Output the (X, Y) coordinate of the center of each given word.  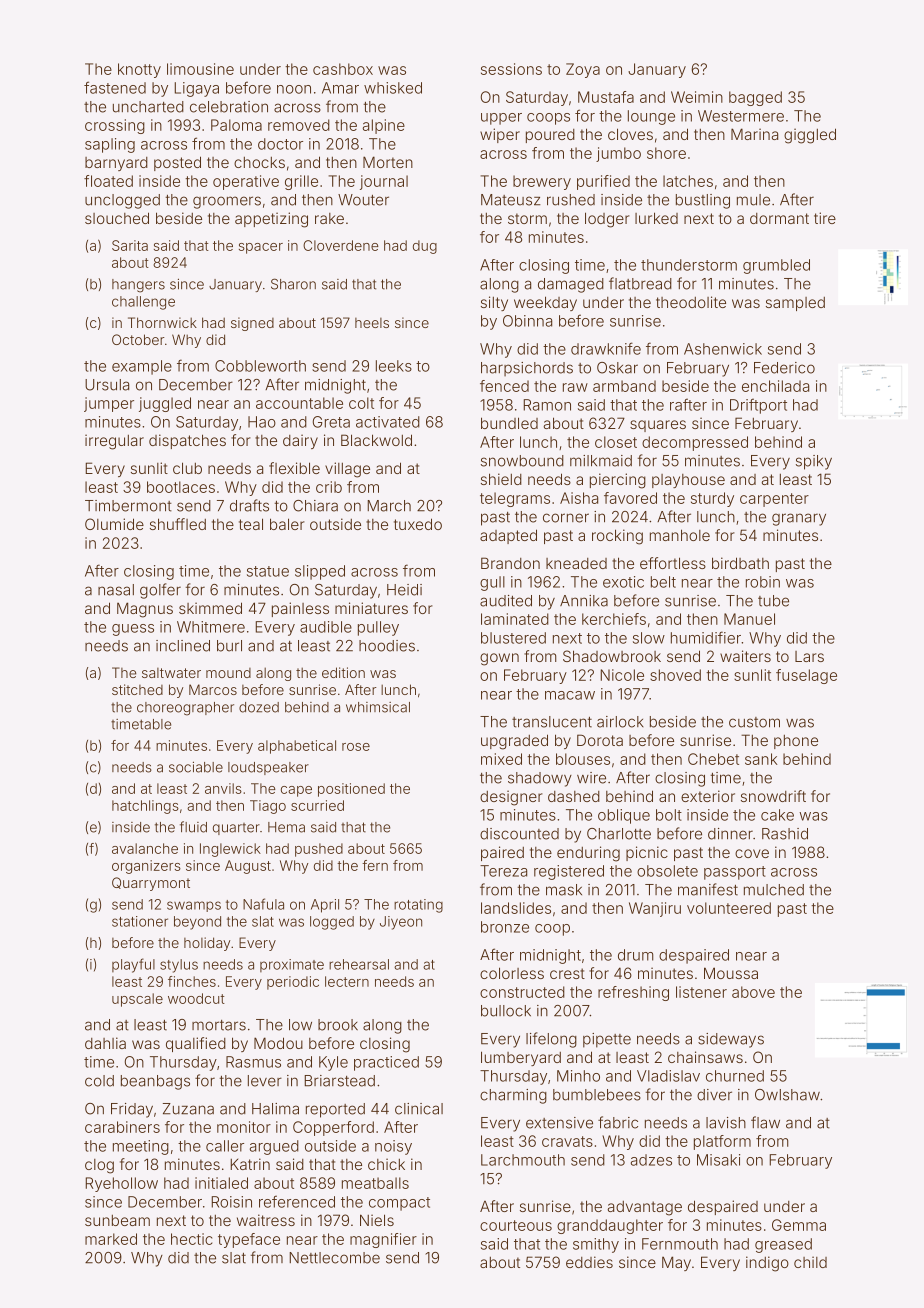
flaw (765, 1122)
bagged (755, 98)
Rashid (785, 834)
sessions (511, 69)
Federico (784, 368)
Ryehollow (121, 1184)
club (187, 468)
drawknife (606, 348)
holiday (207, 944)
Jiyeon (401, 923)
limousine (200, 69)
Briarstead (339, 1081)
